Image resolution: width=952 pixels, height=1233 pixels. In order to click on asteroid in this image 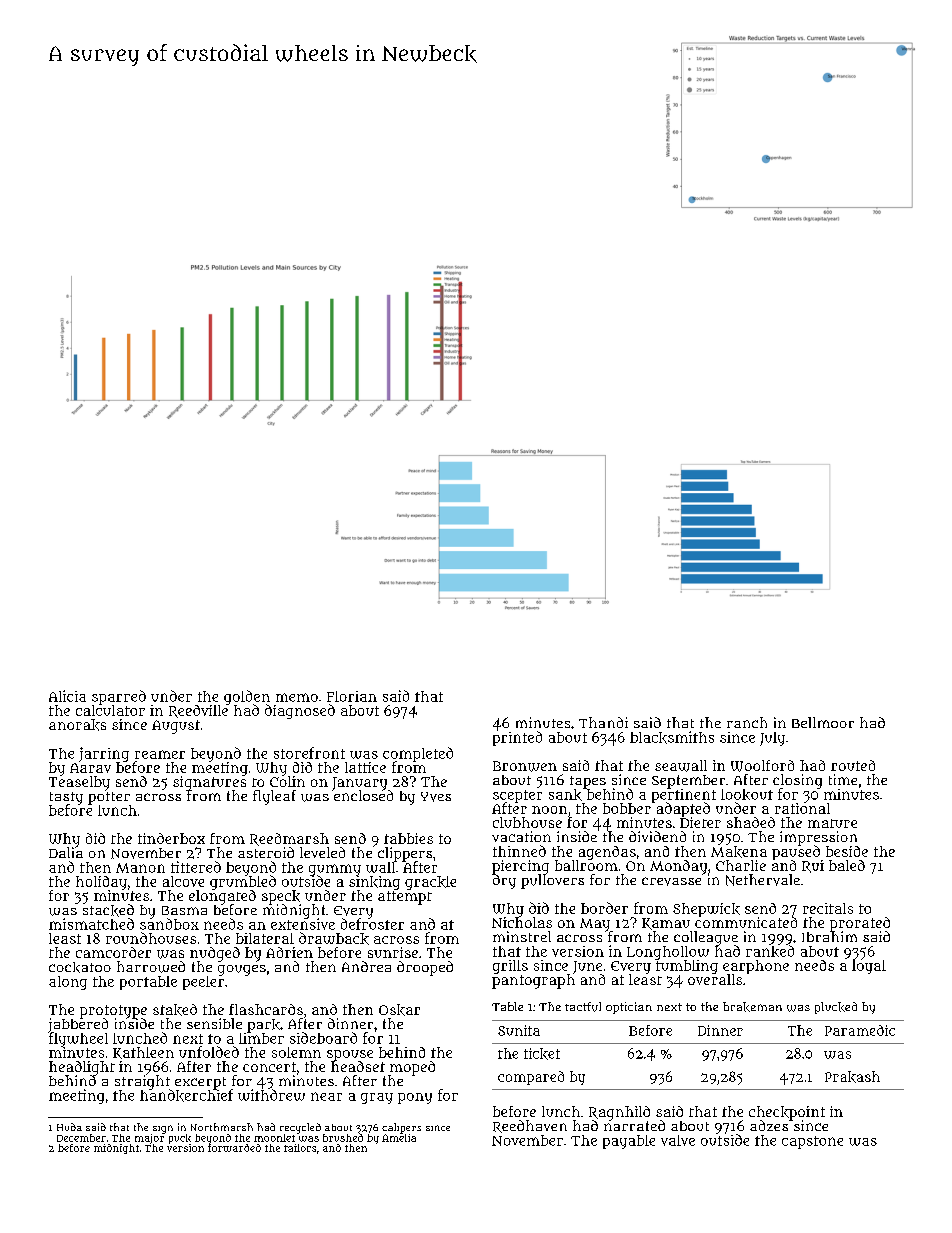, I will do `click(266, 852)`.
